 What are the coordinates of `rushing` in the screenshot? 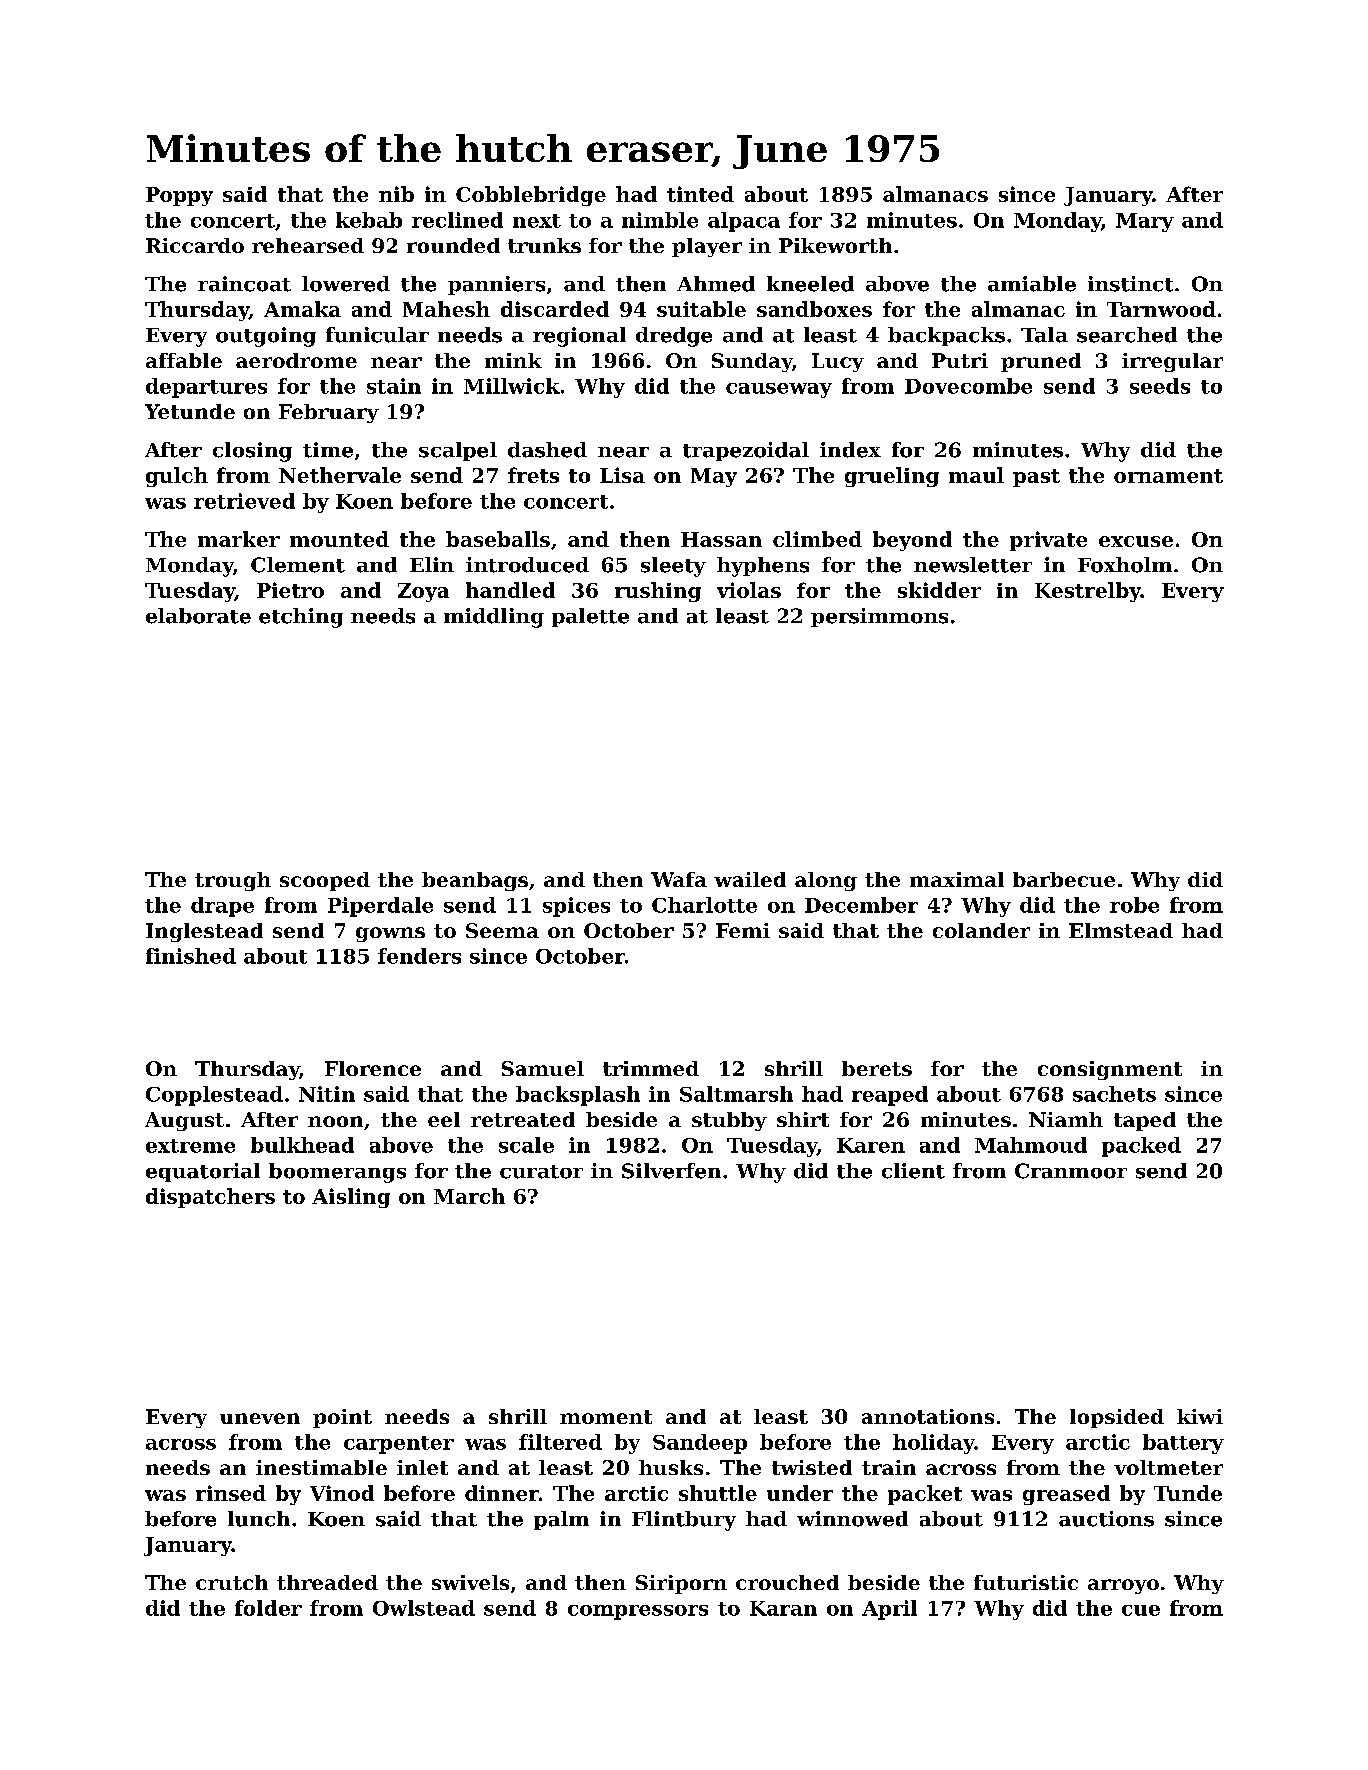 It's located at (658, 592).
